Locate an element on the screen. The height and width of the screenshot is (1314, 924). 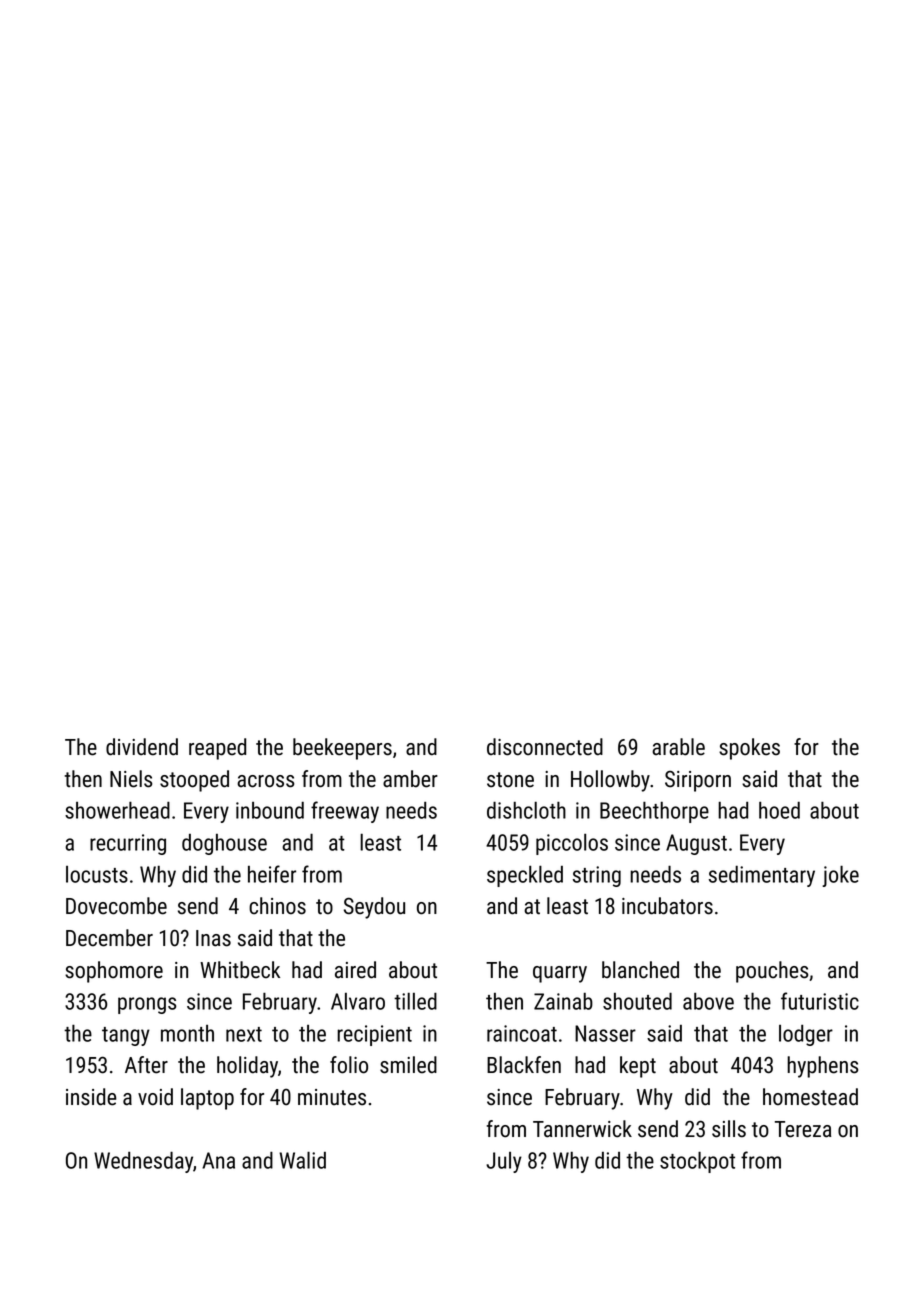
sedimentary is located at coordinates (762, 876).
